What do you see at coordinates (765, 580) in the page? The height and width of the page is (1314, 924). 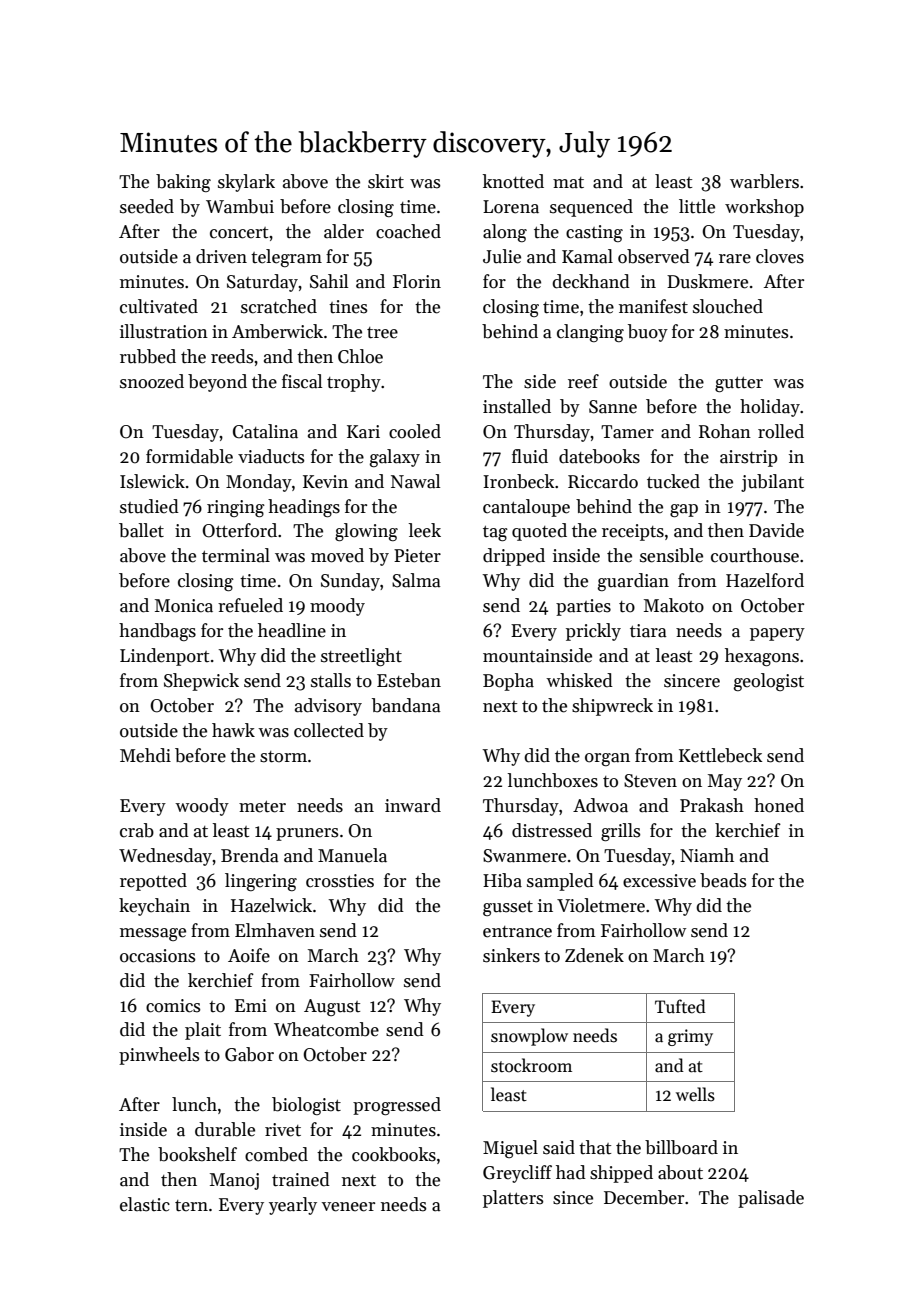 I see `Hazelford` at bounding box center [765, 580].
